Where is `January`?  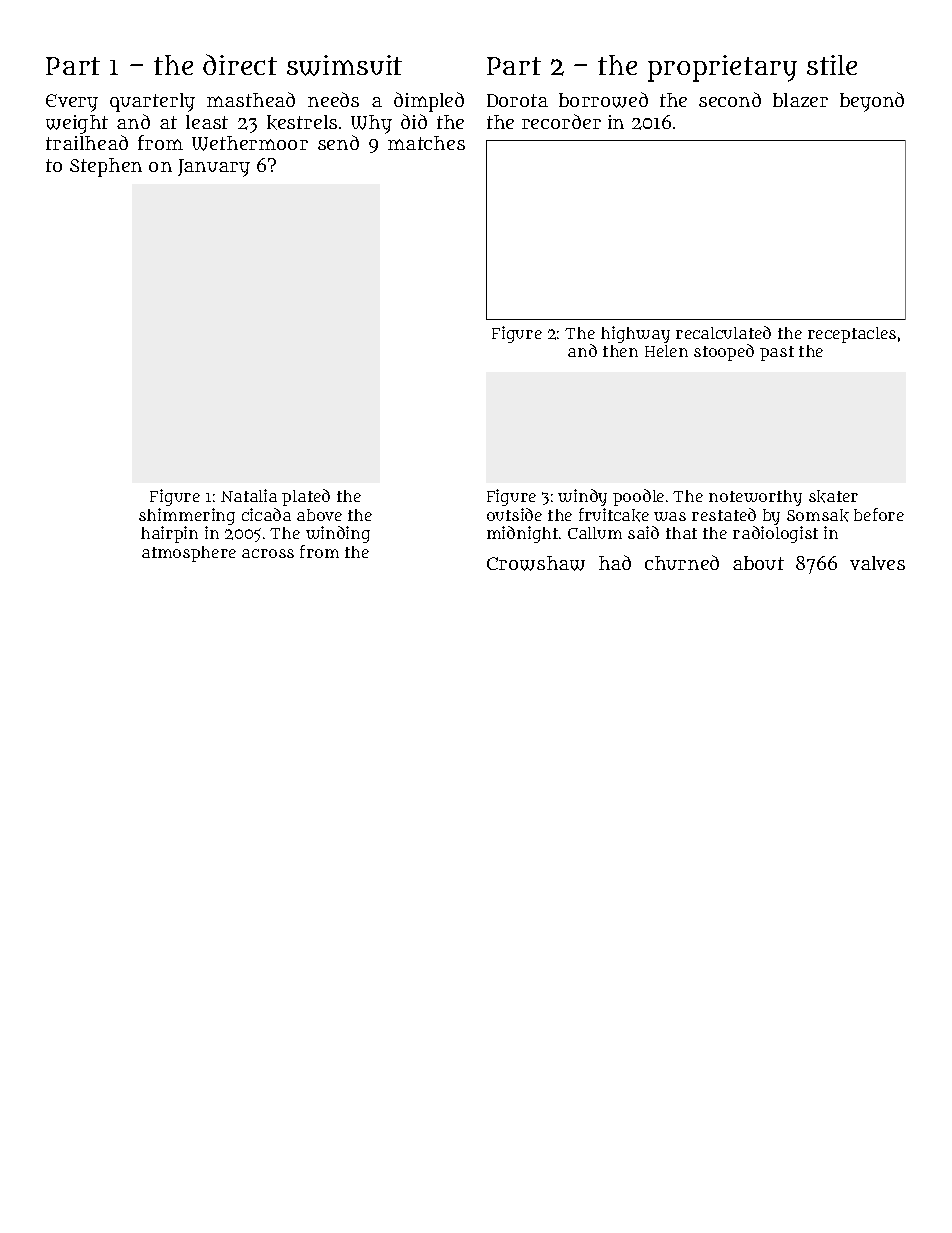 January is located at coordinates (214, 168).
